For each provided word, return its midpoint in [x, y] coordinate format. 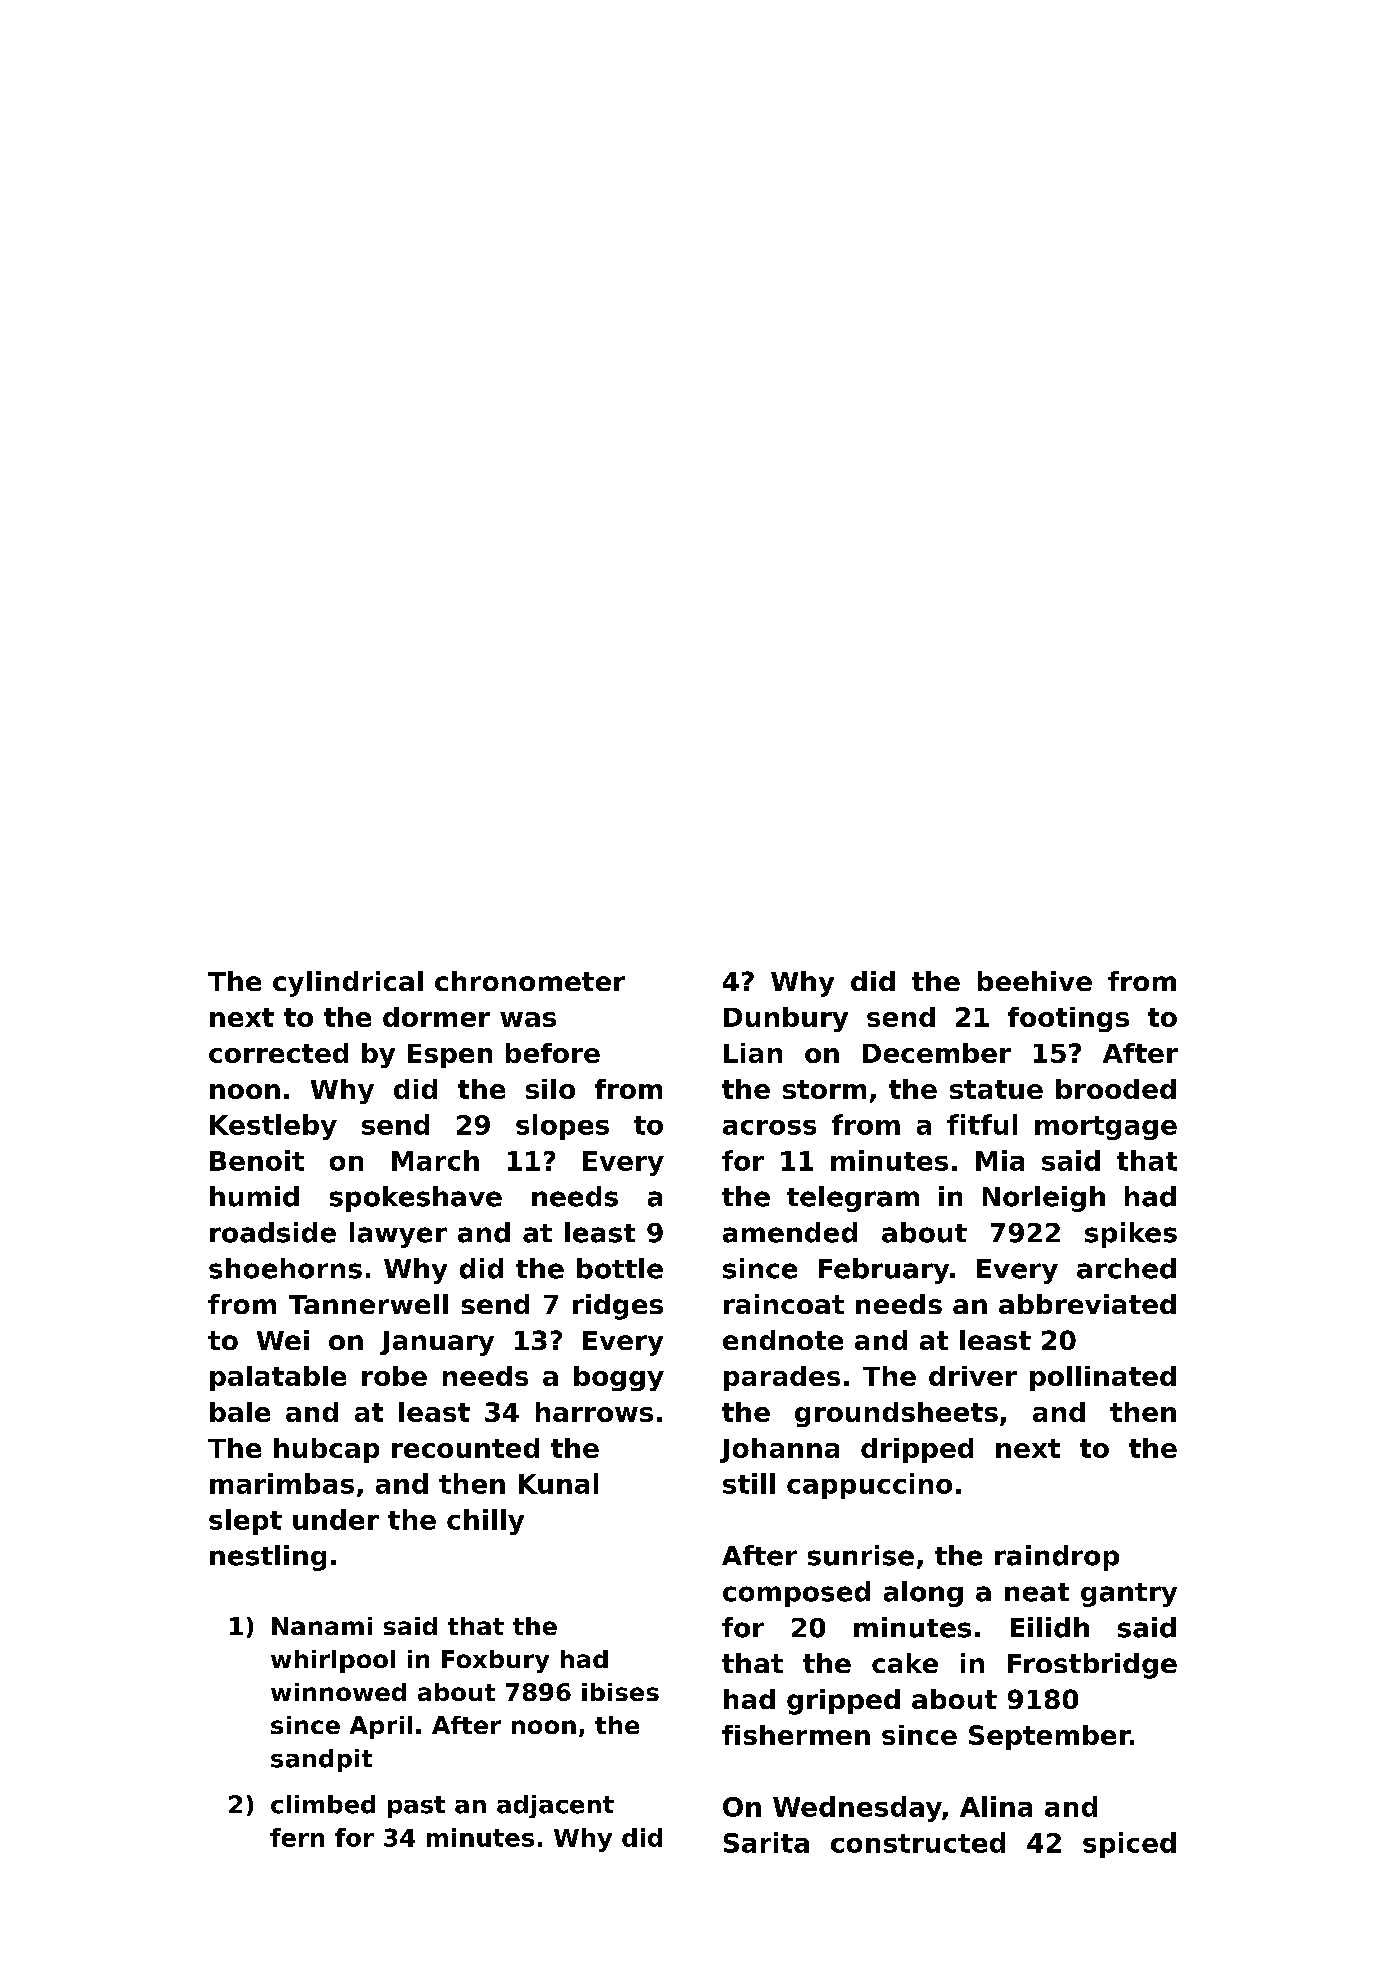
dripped [917, 1450]
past [416, 1807]
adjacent [555, 1806]
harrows [594, 1412]
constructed [918, 1842]
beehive [1035, 981]
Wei [283, 1340]
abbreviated [1087, 1304]
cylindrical [348, 984]
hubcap [326, 1450]
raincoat [784, 1304]
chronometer [530, 981]
